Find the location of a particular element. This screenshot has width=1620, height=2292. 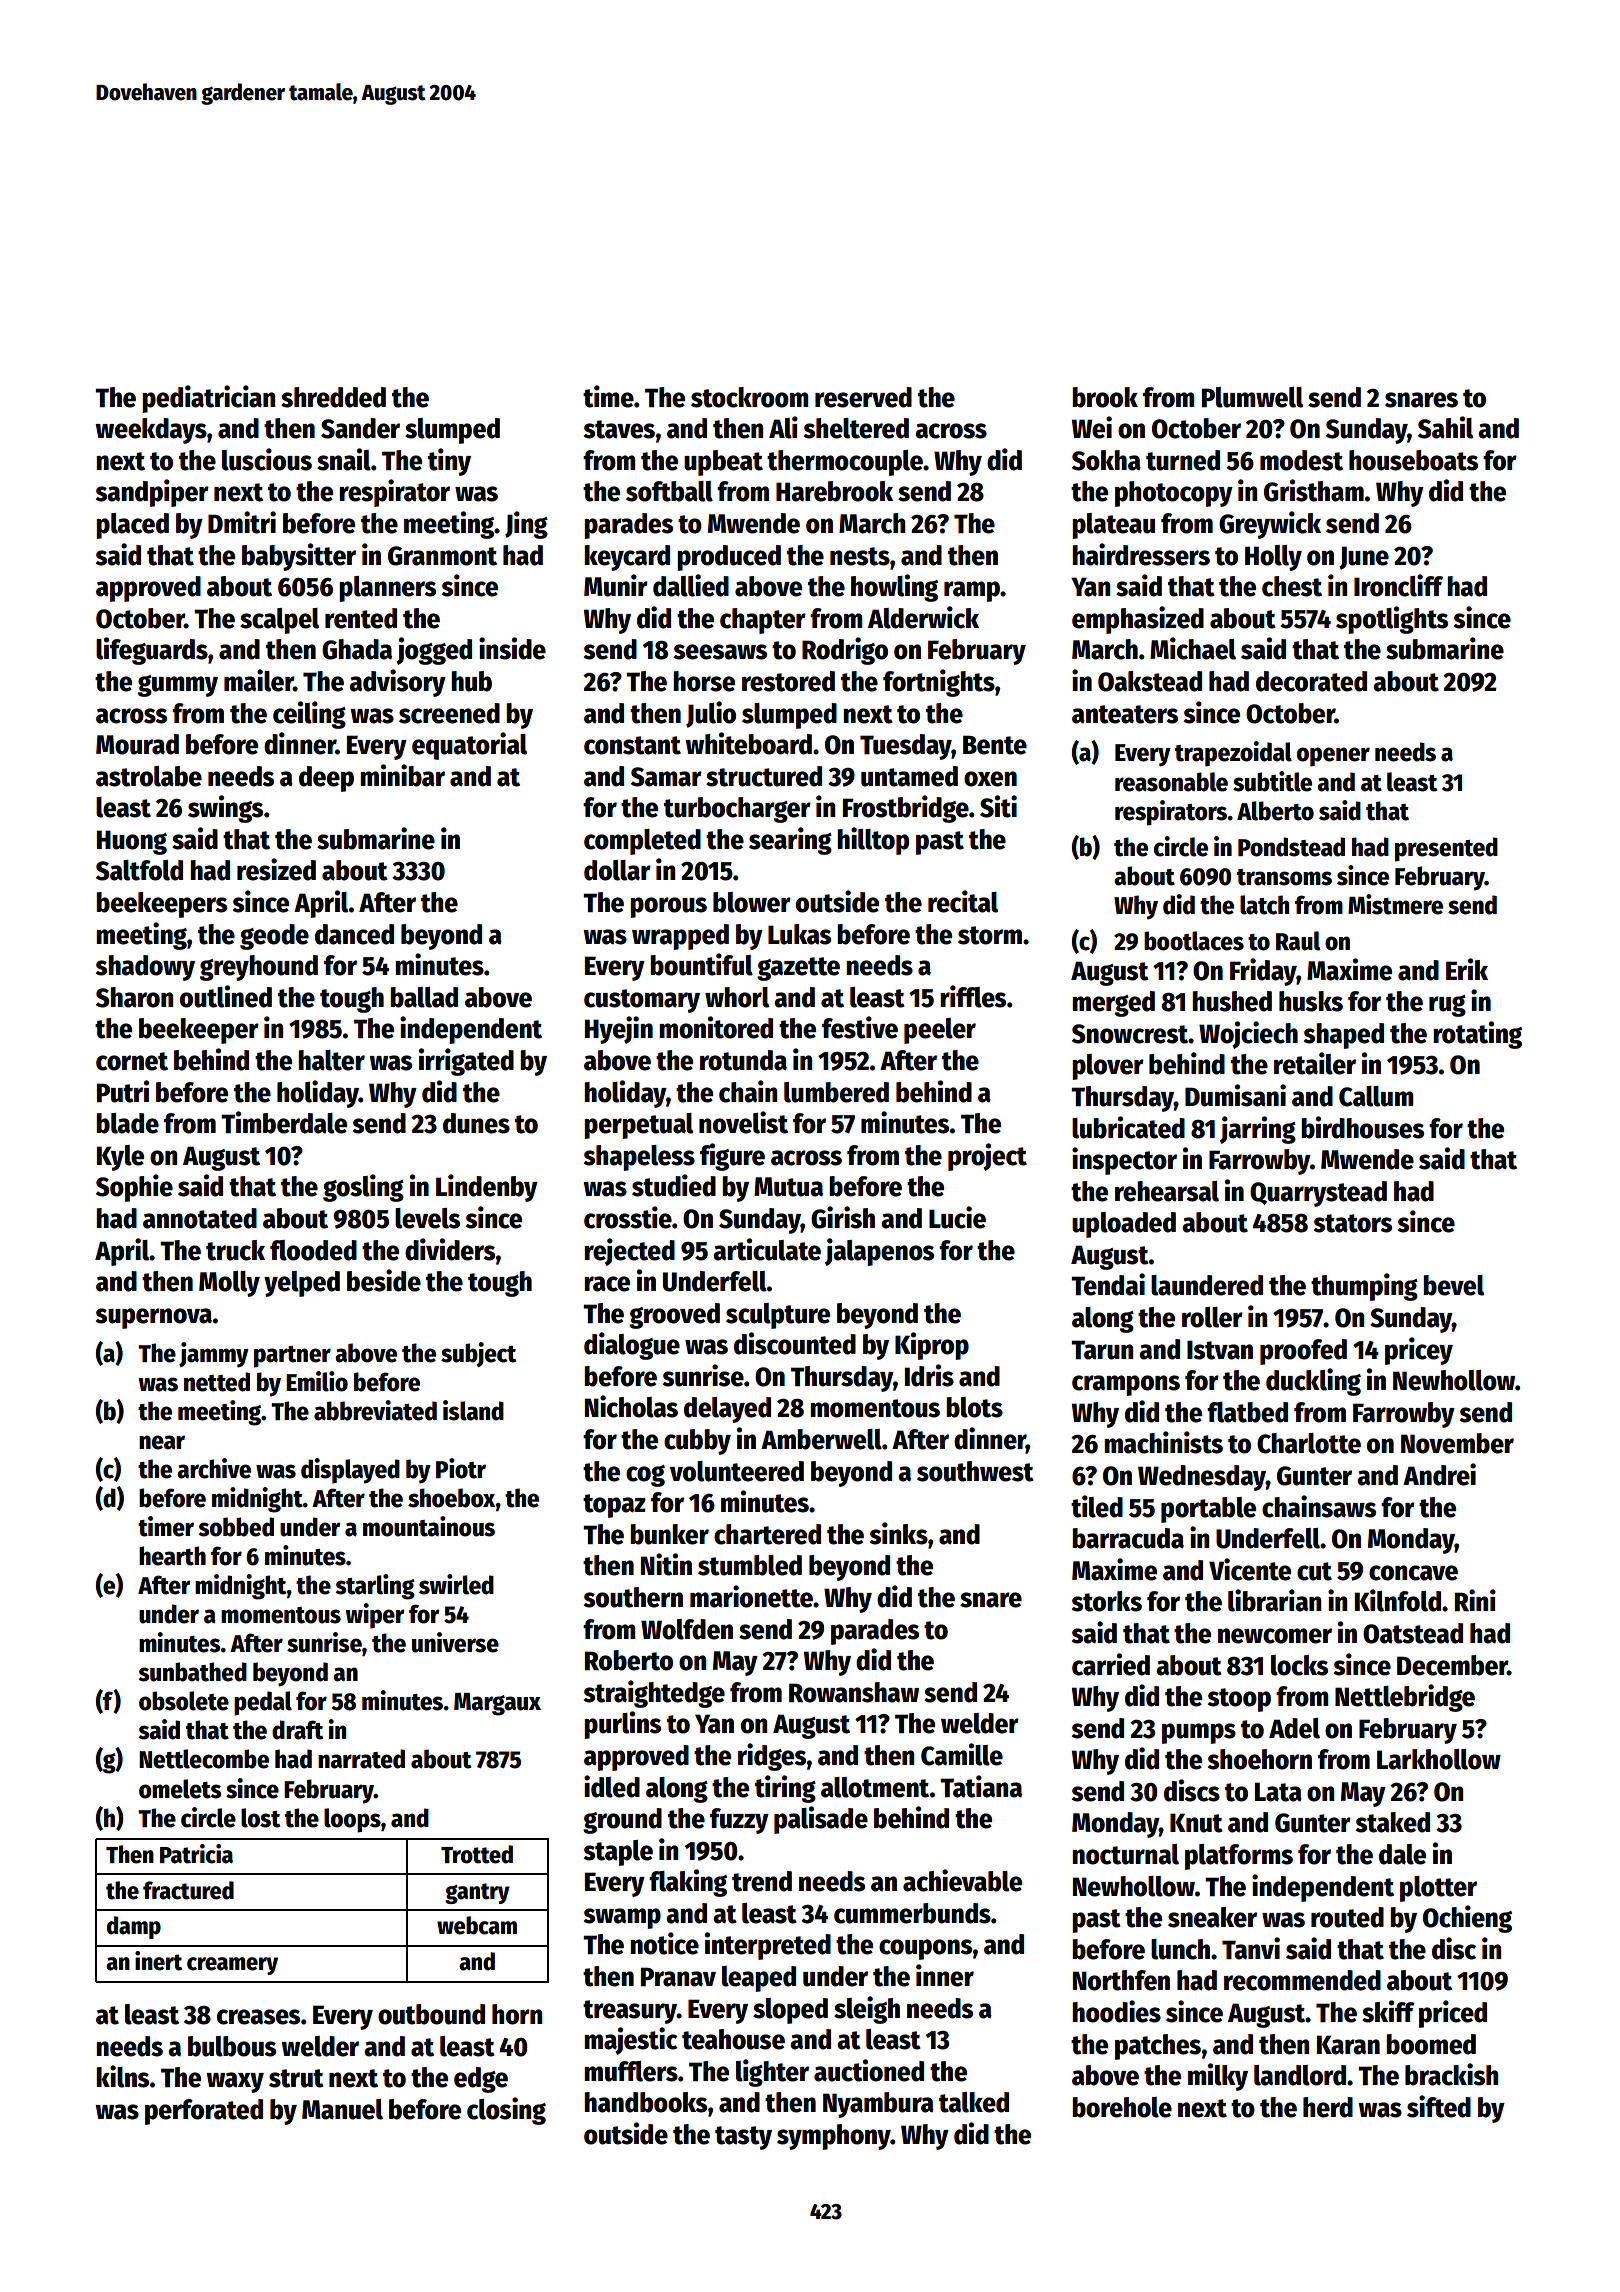

astrolabe is located at coordinates (149, 776).
